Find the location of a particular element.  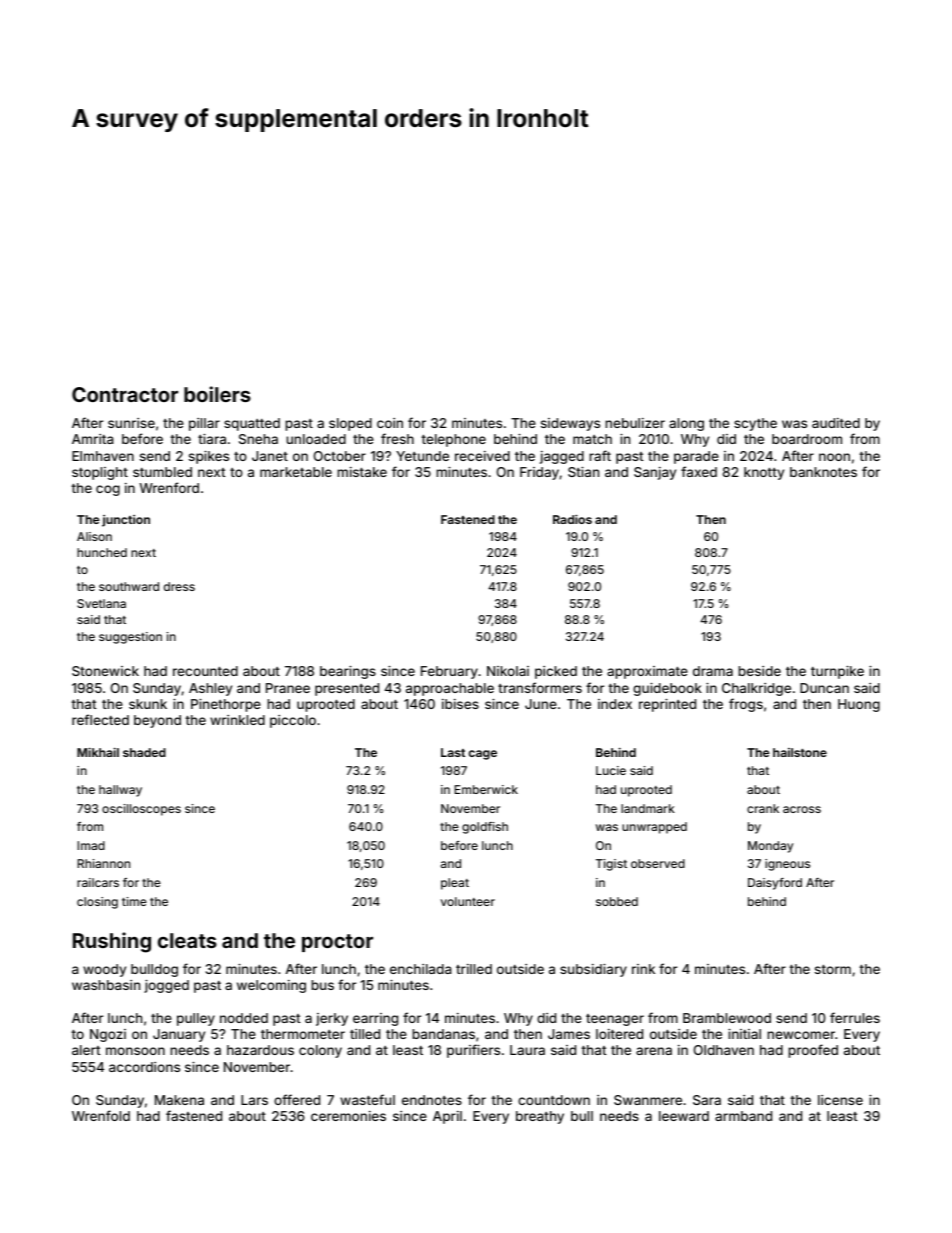

storm is located at coordinates (833, 969).
